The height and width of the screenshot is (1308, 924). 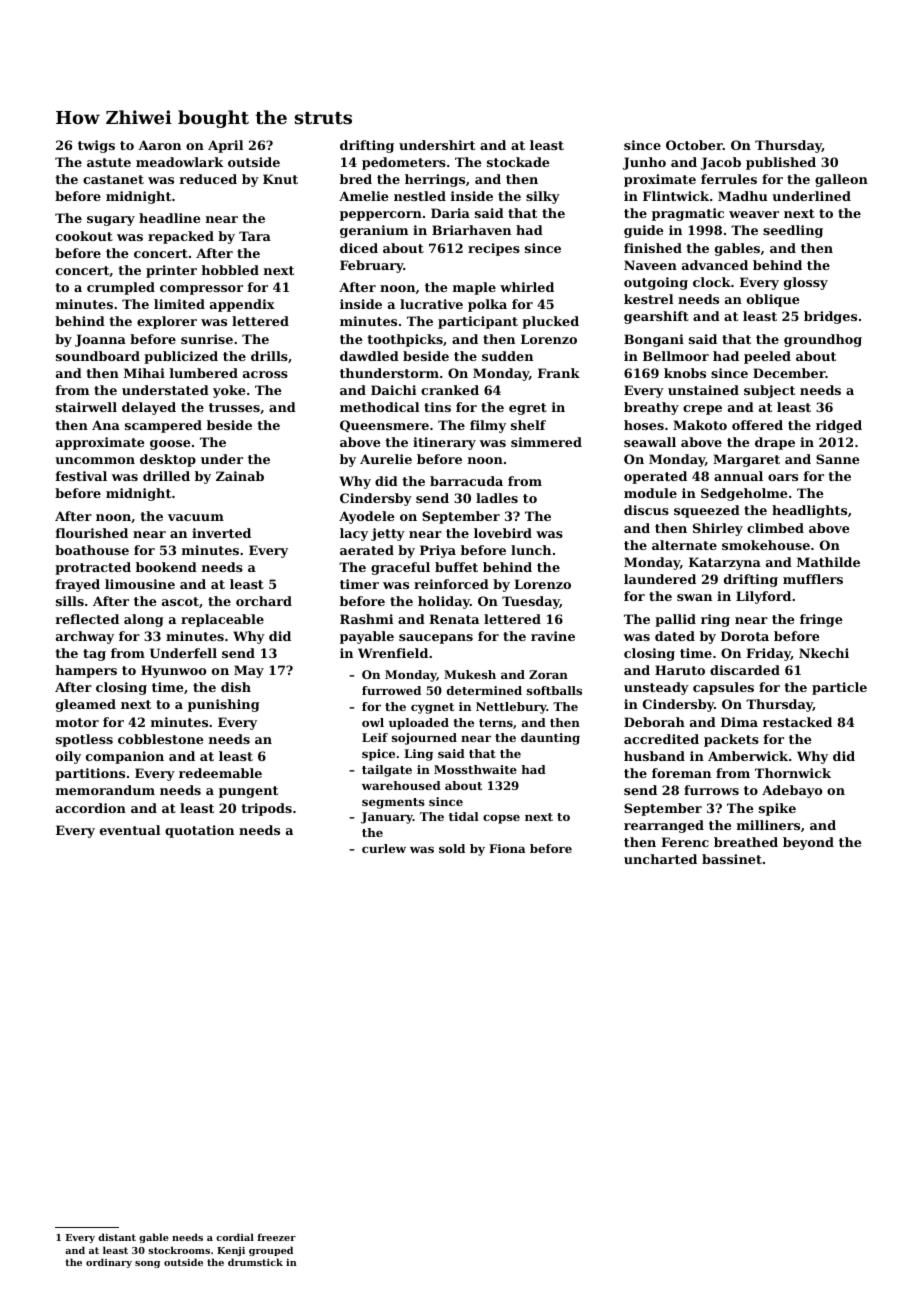 What do you see at coordinates (199, 831) in the screenshot?
I see `quotation` at bounding box center [199, 831].
